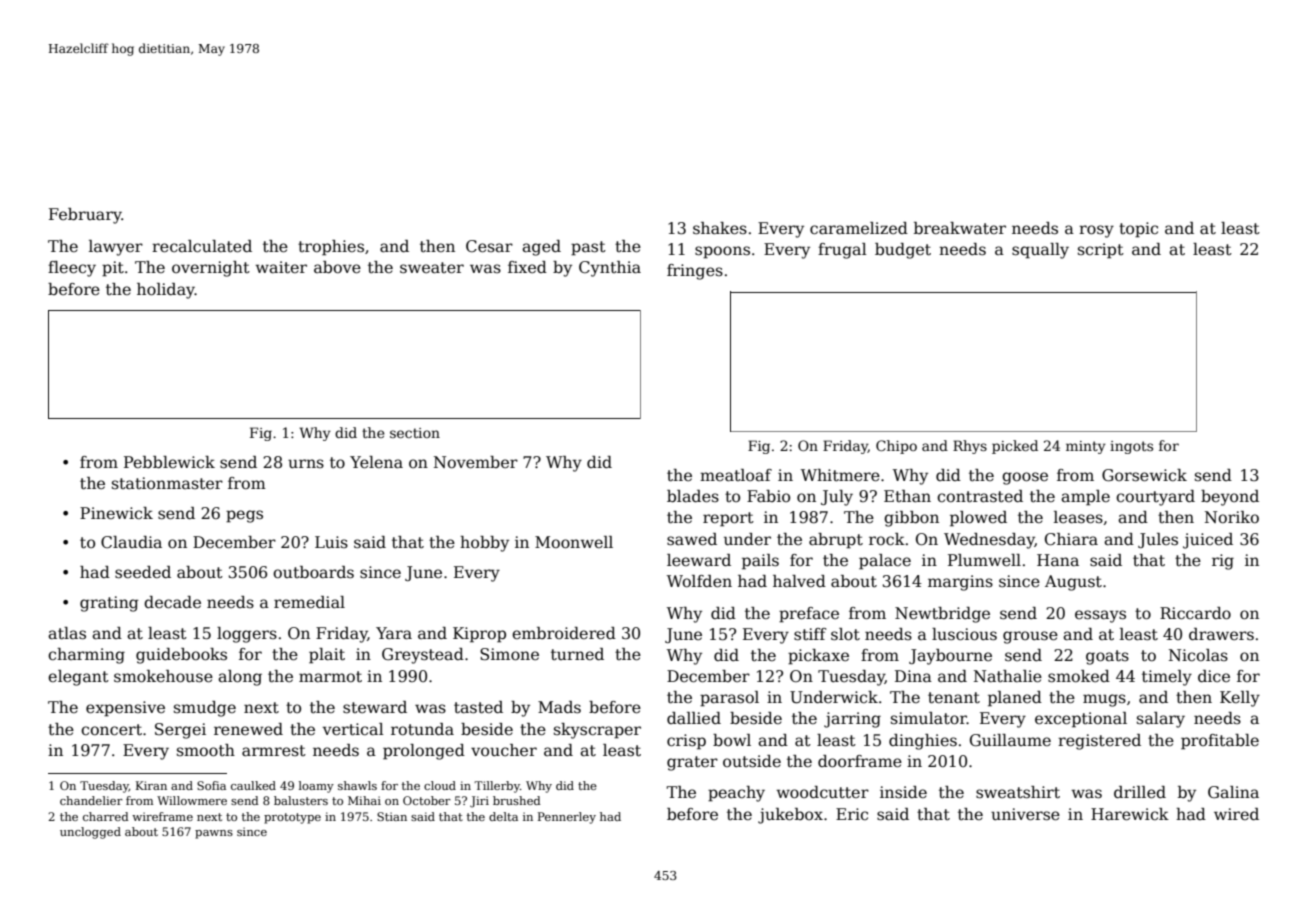 The image size is (1308, 924). What do you see at coordinates (564, 633) in the screenshot?
I see `embroidered` at bounding box center [564, 633].
